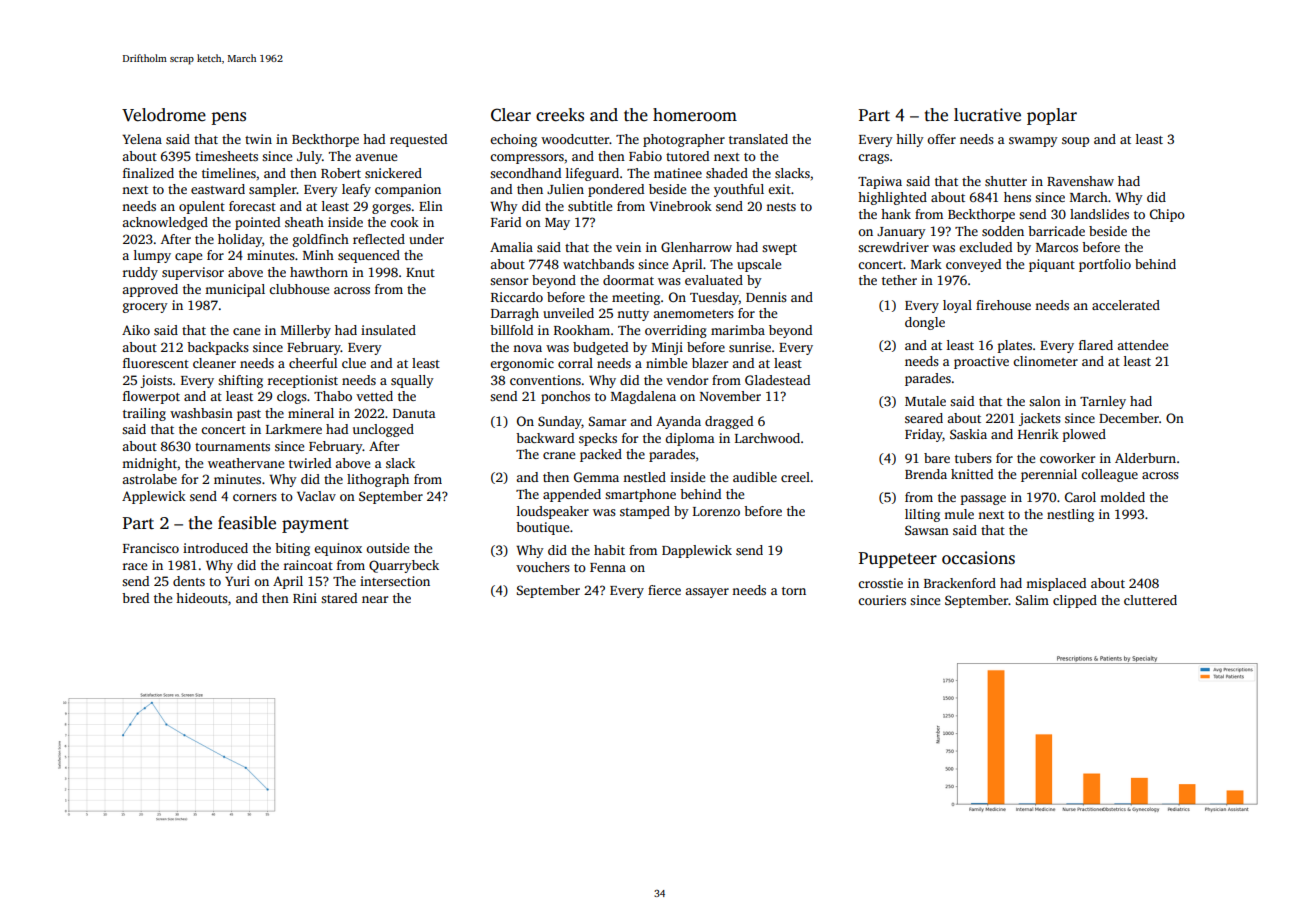  Describe the element at coordinates (148, 173) in the image. I see `finalized` at that location.
